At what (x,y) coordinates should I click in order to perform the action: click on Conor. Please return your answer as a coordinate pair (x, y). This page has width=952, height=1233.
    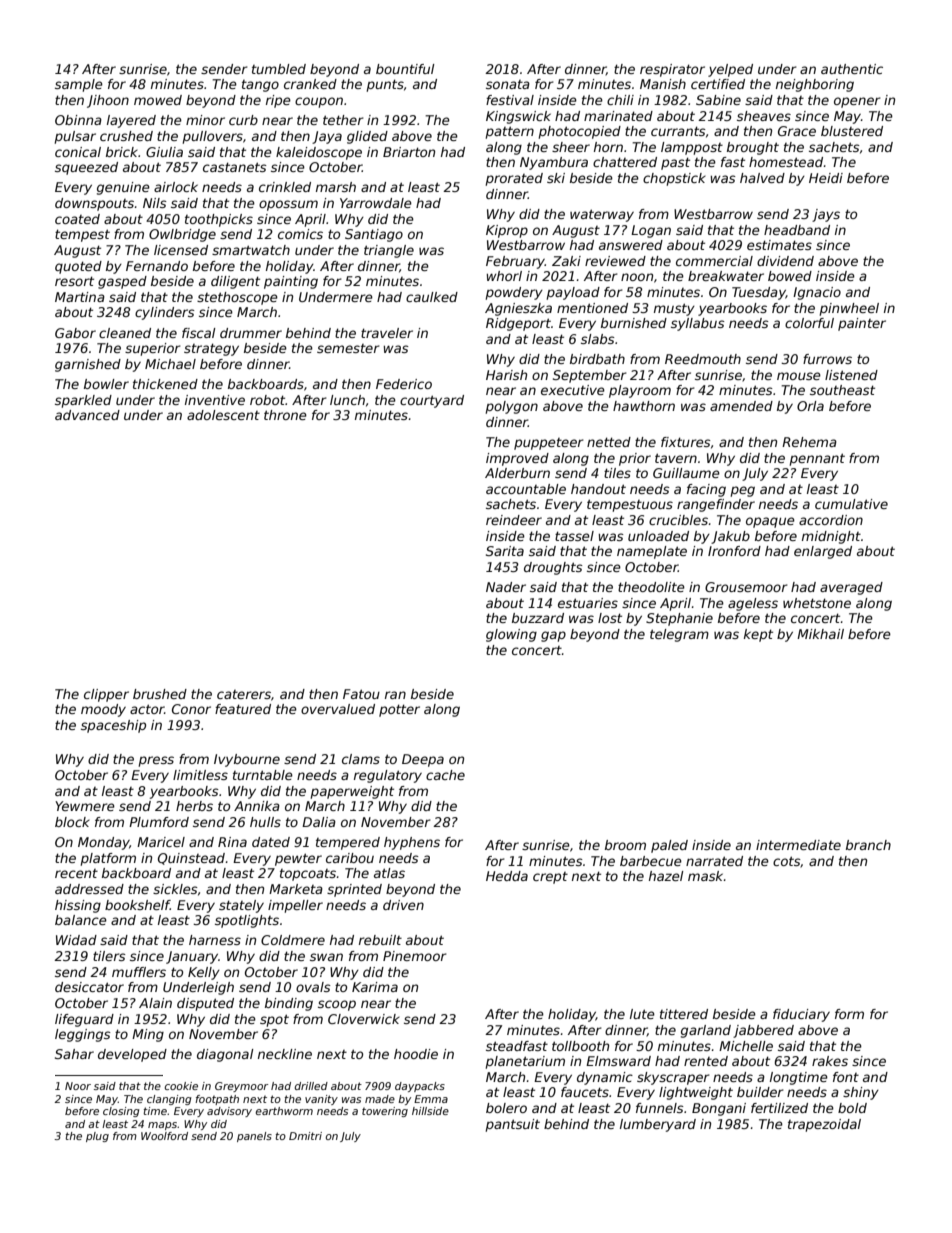
    Looking at the image, I should click on (191, 709).
